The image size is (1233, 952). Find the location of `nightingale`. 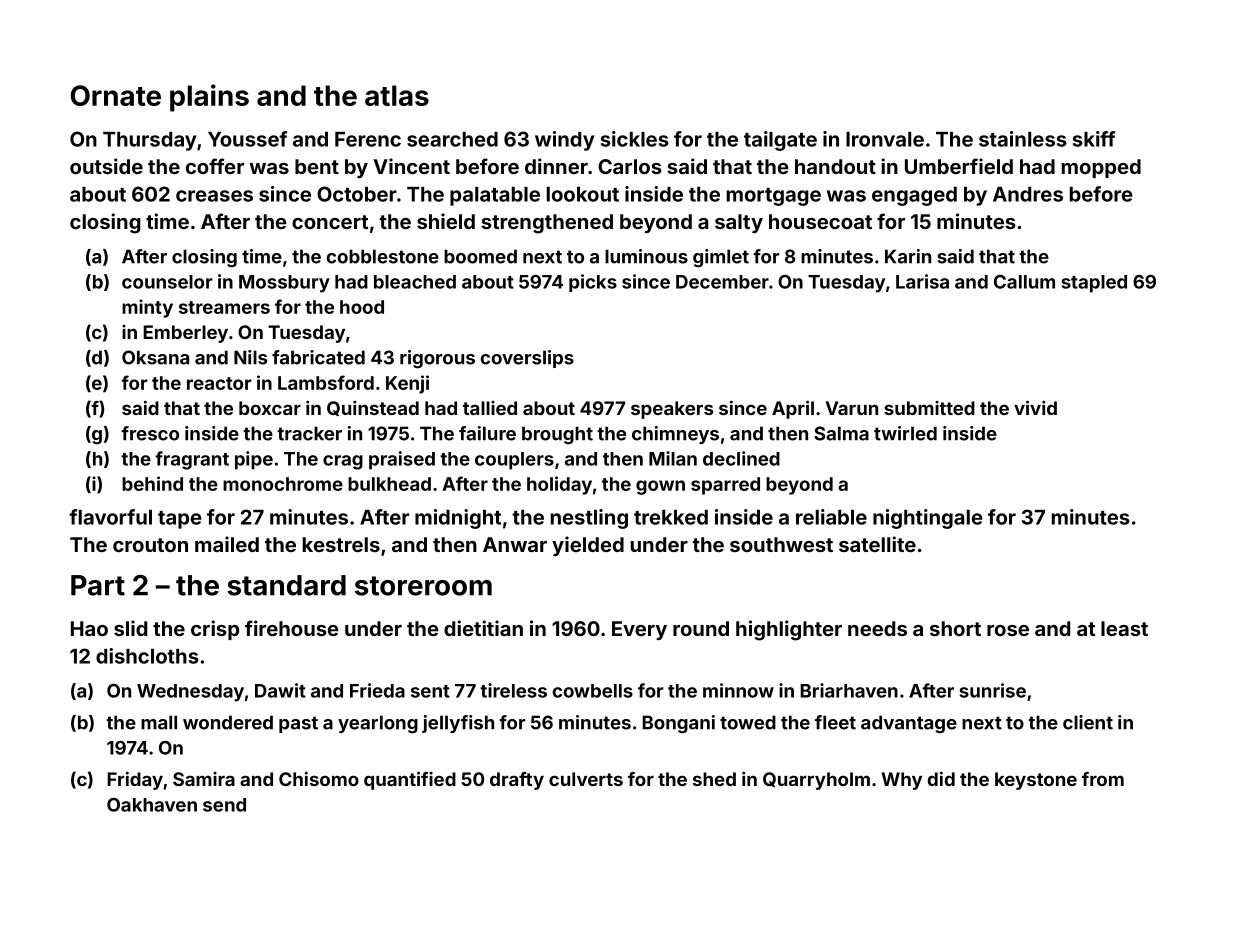

nightingale is located at coordinates (928, 519).
